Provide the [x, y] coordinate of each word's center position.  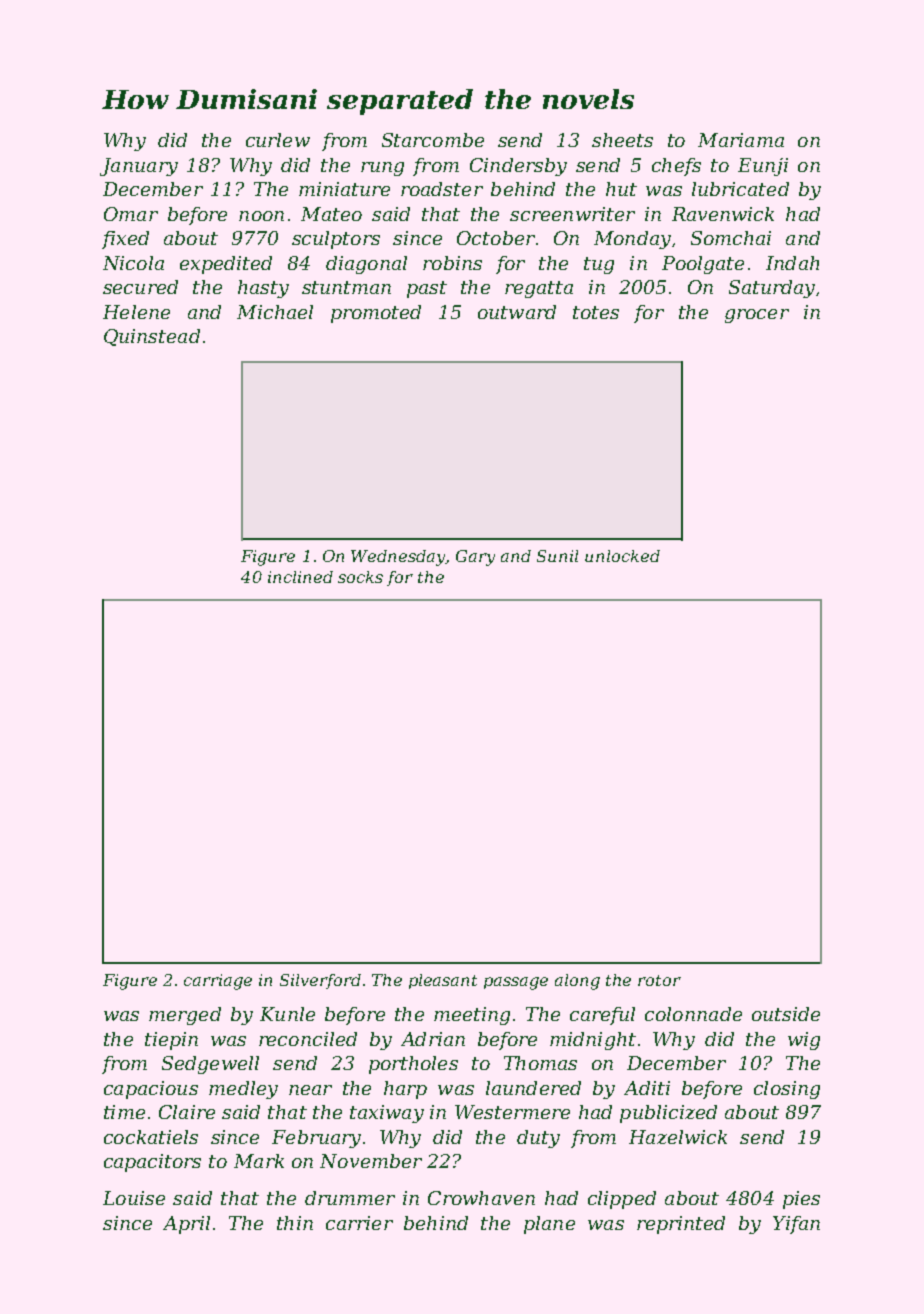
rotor [659, 980]
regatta [539, 289]
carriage [218, 982]
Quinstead [152, 337]
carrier [359, 1223]
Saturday [772, 289]
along [577, 982]
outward [517, 312]
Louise [134, 1198]
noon [261, 216]
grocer [757, 316]
